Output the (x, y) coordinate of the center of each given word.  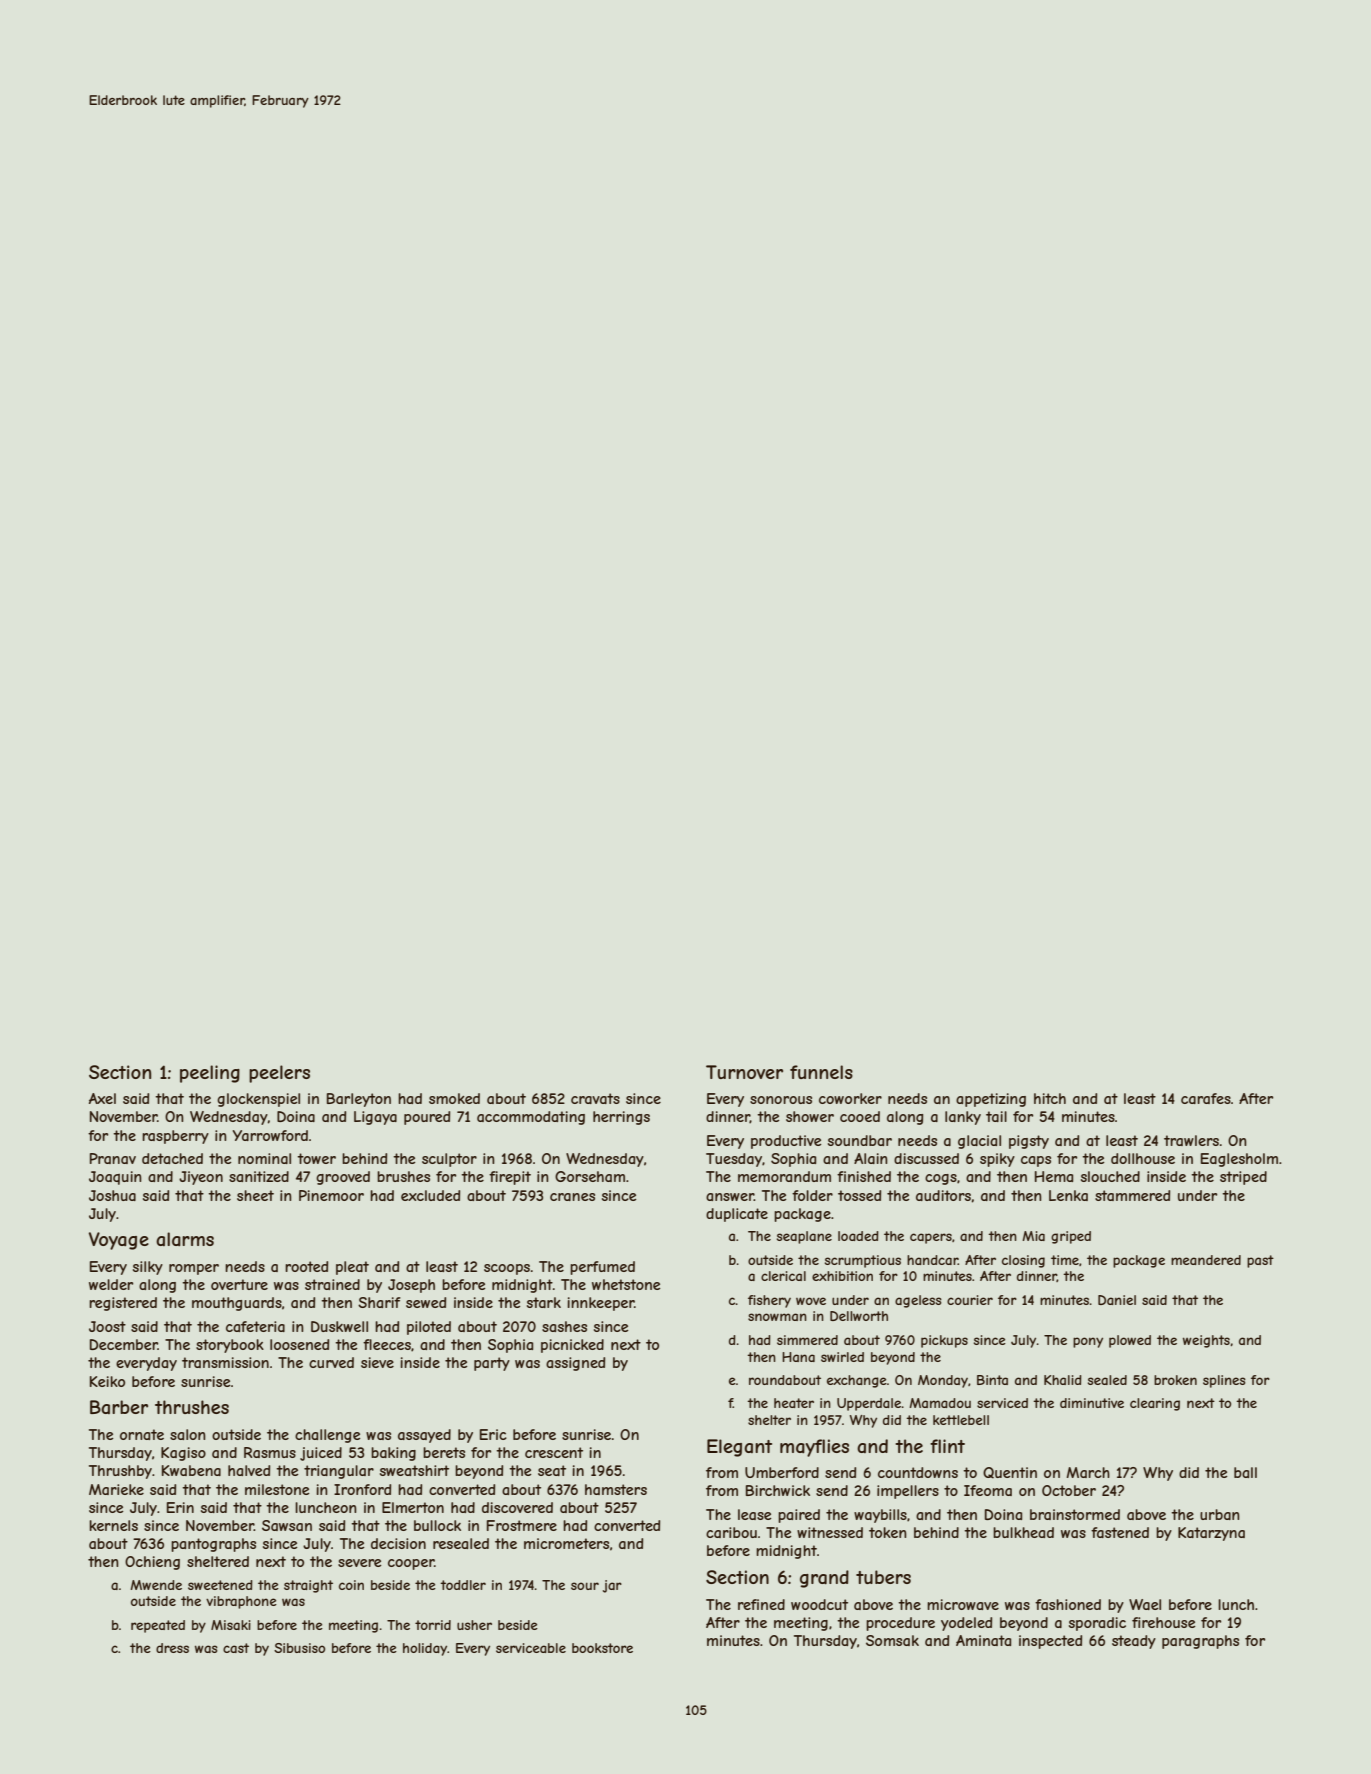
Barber (119, 1407)
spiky (997, 1160)
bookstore (602, 1648)
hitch (1050, 1098)
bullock (437, 1525)
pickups (944, 1341)
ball (1245, 1472)
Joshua (112, 1195)
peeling (210, 1074)
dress (172, 1648)
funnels (821, 1072)
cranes (572, 1197)
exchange (857, 1381)
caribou (731, 1532)
